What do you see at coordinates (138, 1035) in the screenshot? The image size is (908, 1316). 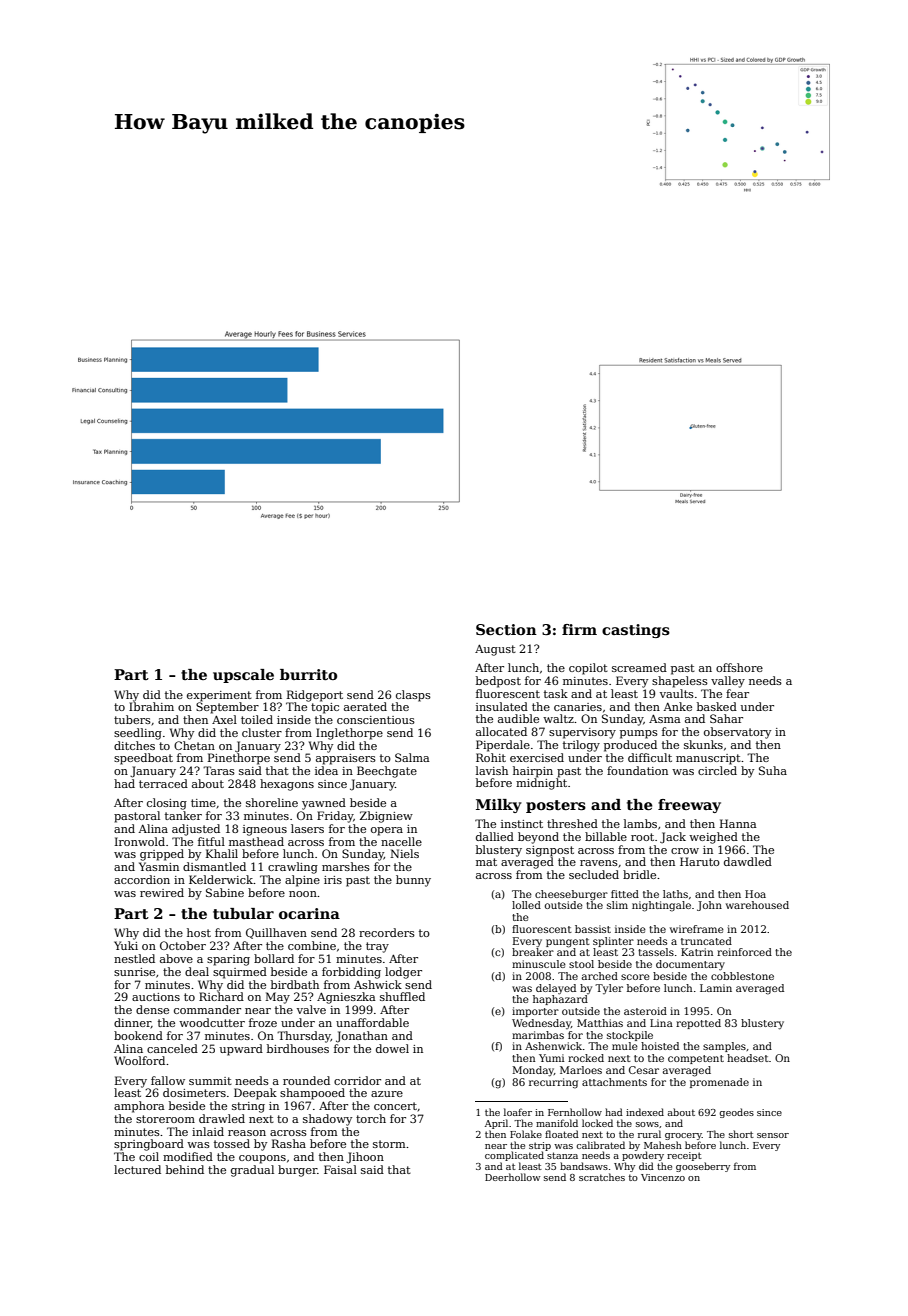 I see `bookend` at bounding box center [138, 1035].
